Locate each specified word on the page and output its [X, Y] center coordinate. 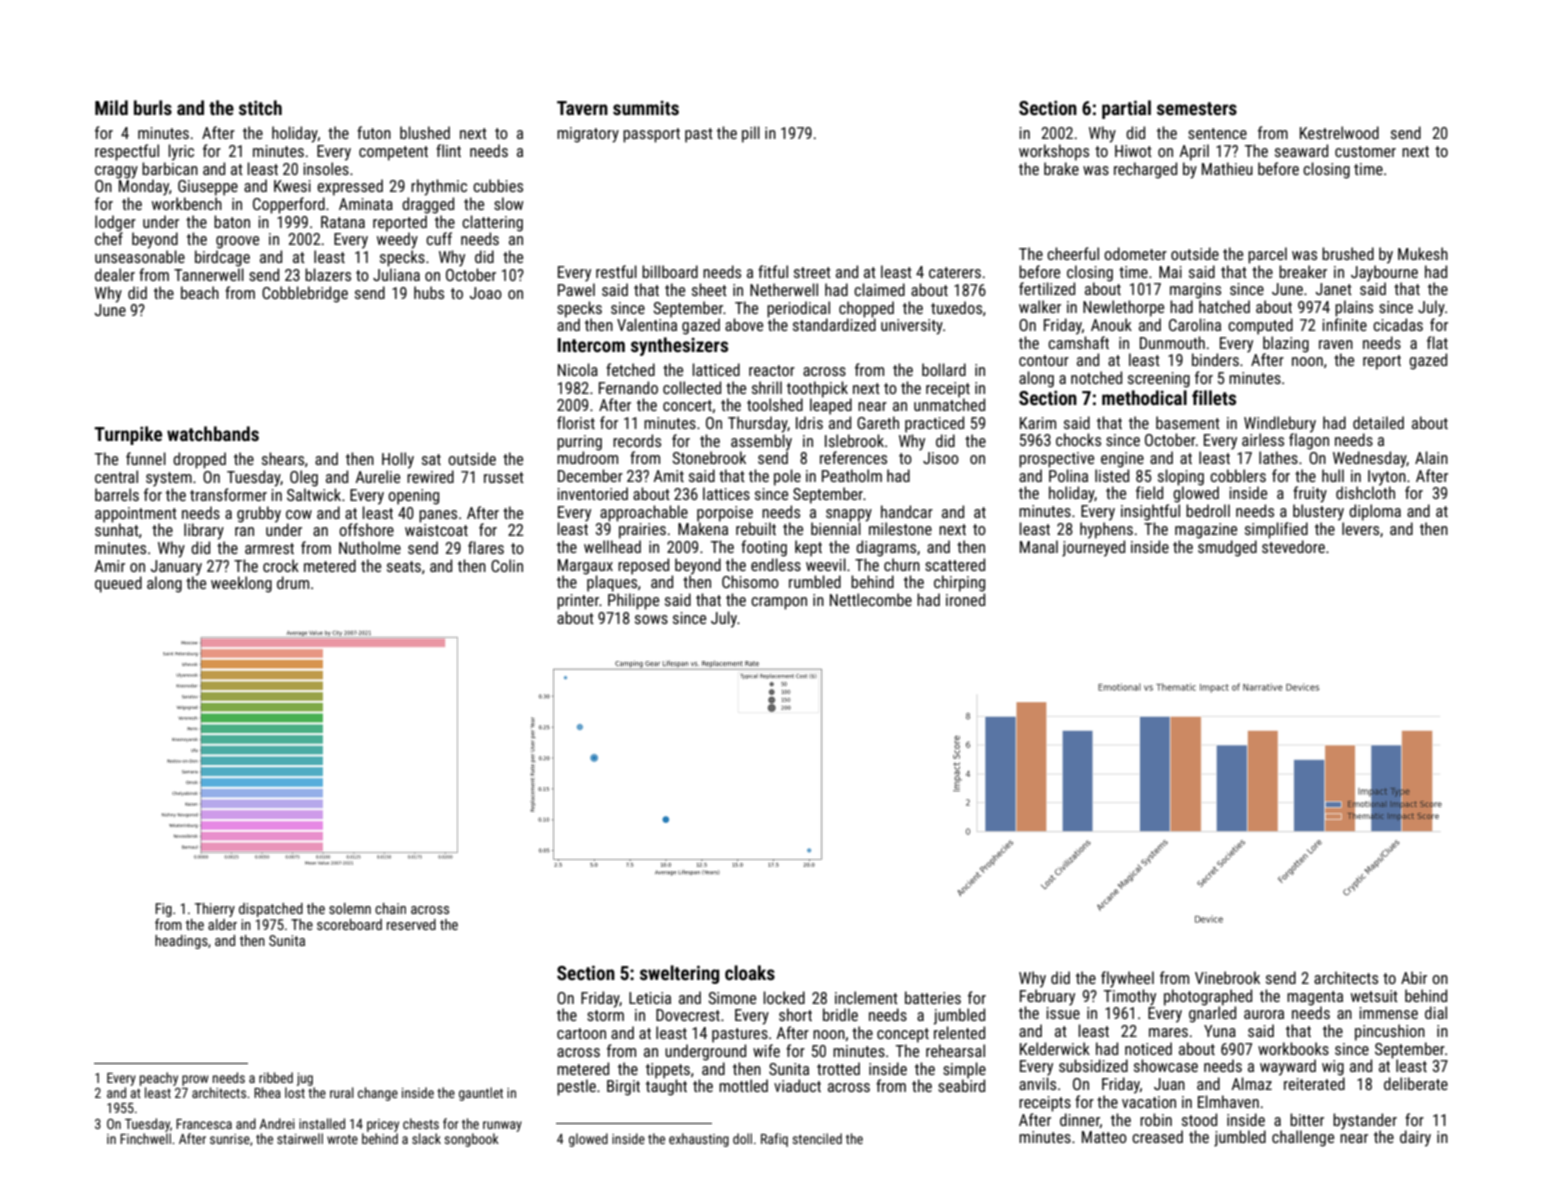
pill [751, 134]
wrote [342, 1139]
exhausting [699, 1140]
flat [1437, 342]
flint [448, 150]
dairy [1415, 1138]
